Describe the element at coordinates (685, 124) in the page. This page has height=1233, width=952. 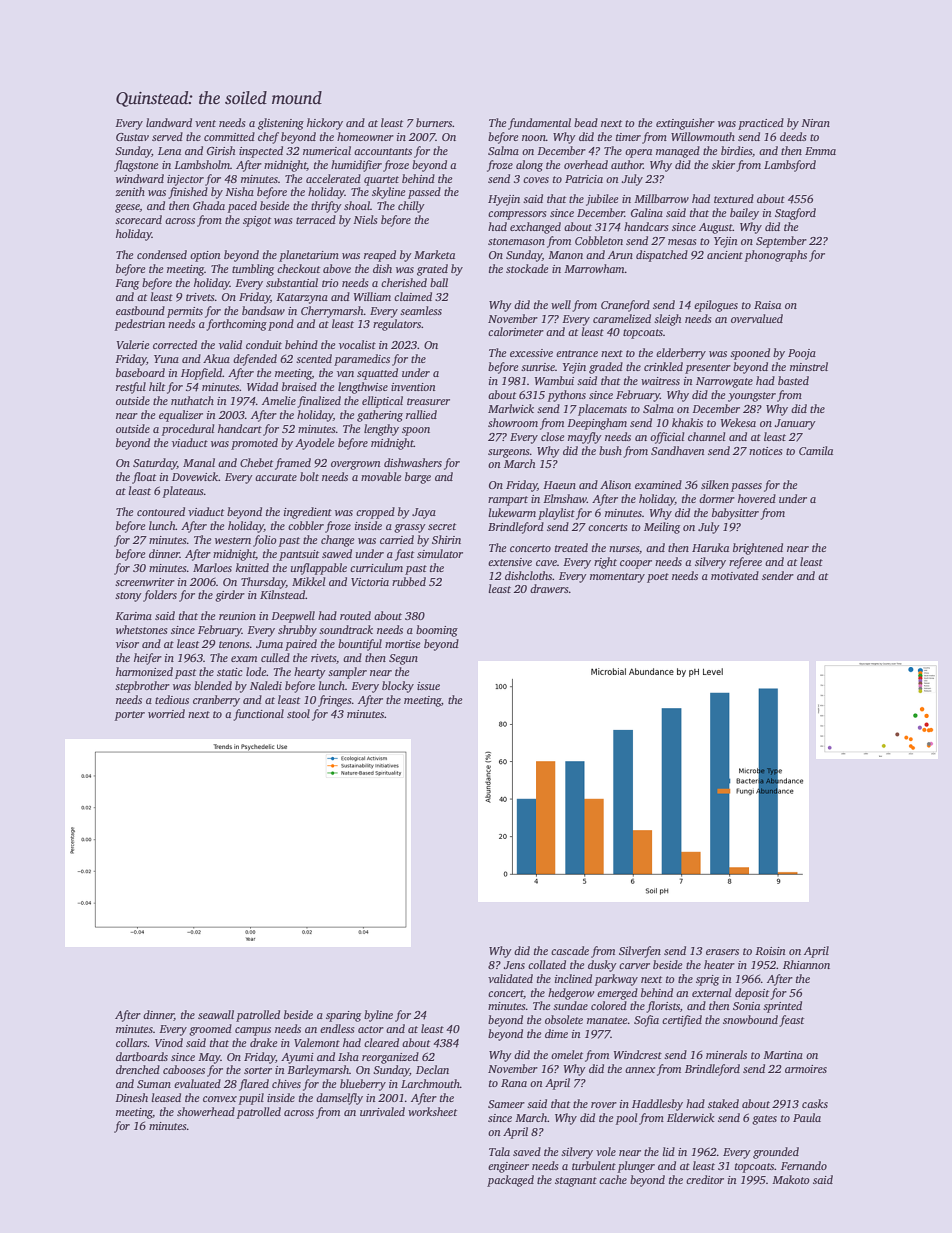
I see `extinguisher` at that location.
